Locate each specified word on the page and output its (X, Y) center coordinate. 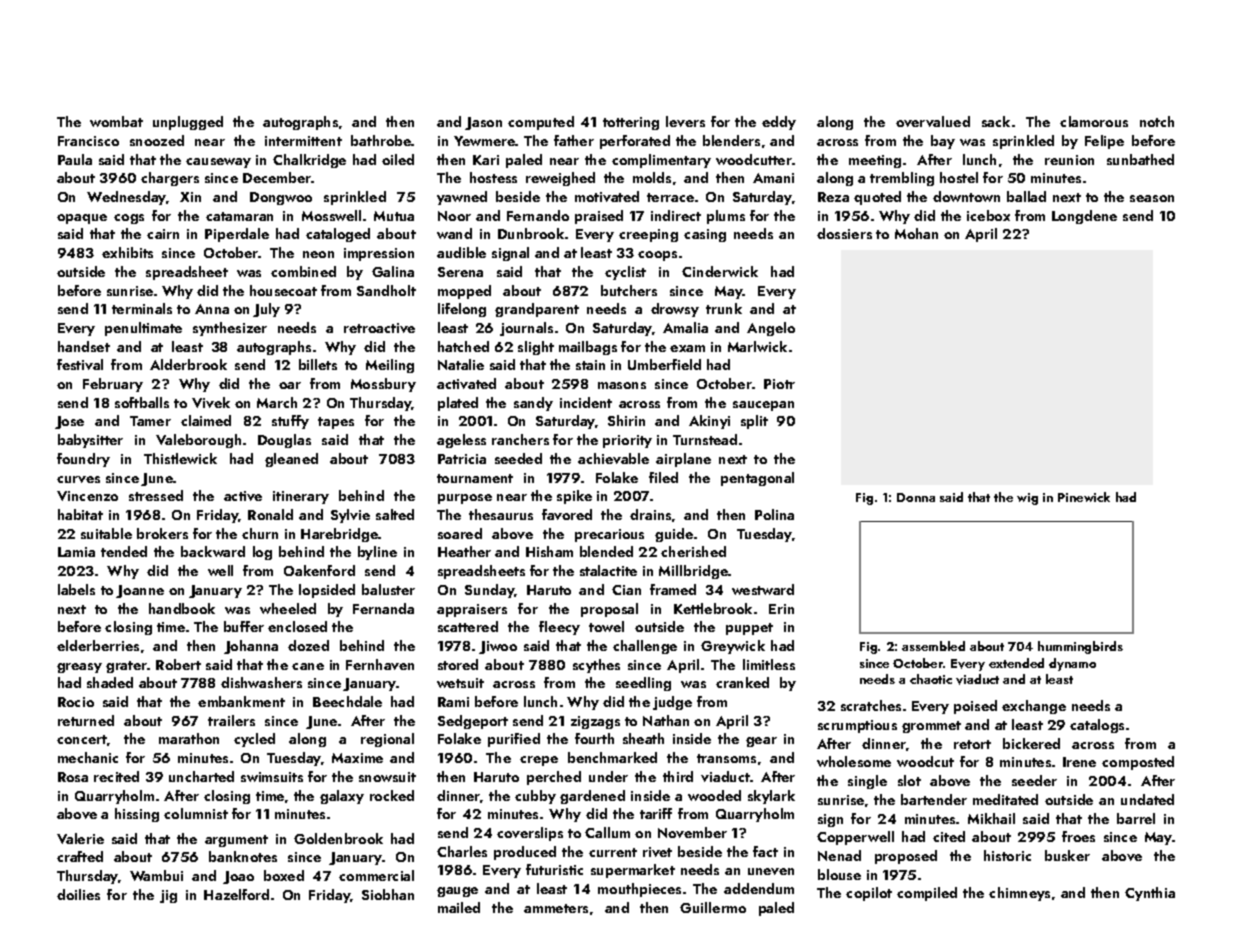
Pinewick (1084, 497)
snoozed (157, 140)
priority (627, 441)
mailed (459, 907)
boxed (284, 875)
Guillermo (713, 907)
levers (685, 121)
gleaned (291, 460)
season (1152, 198)
